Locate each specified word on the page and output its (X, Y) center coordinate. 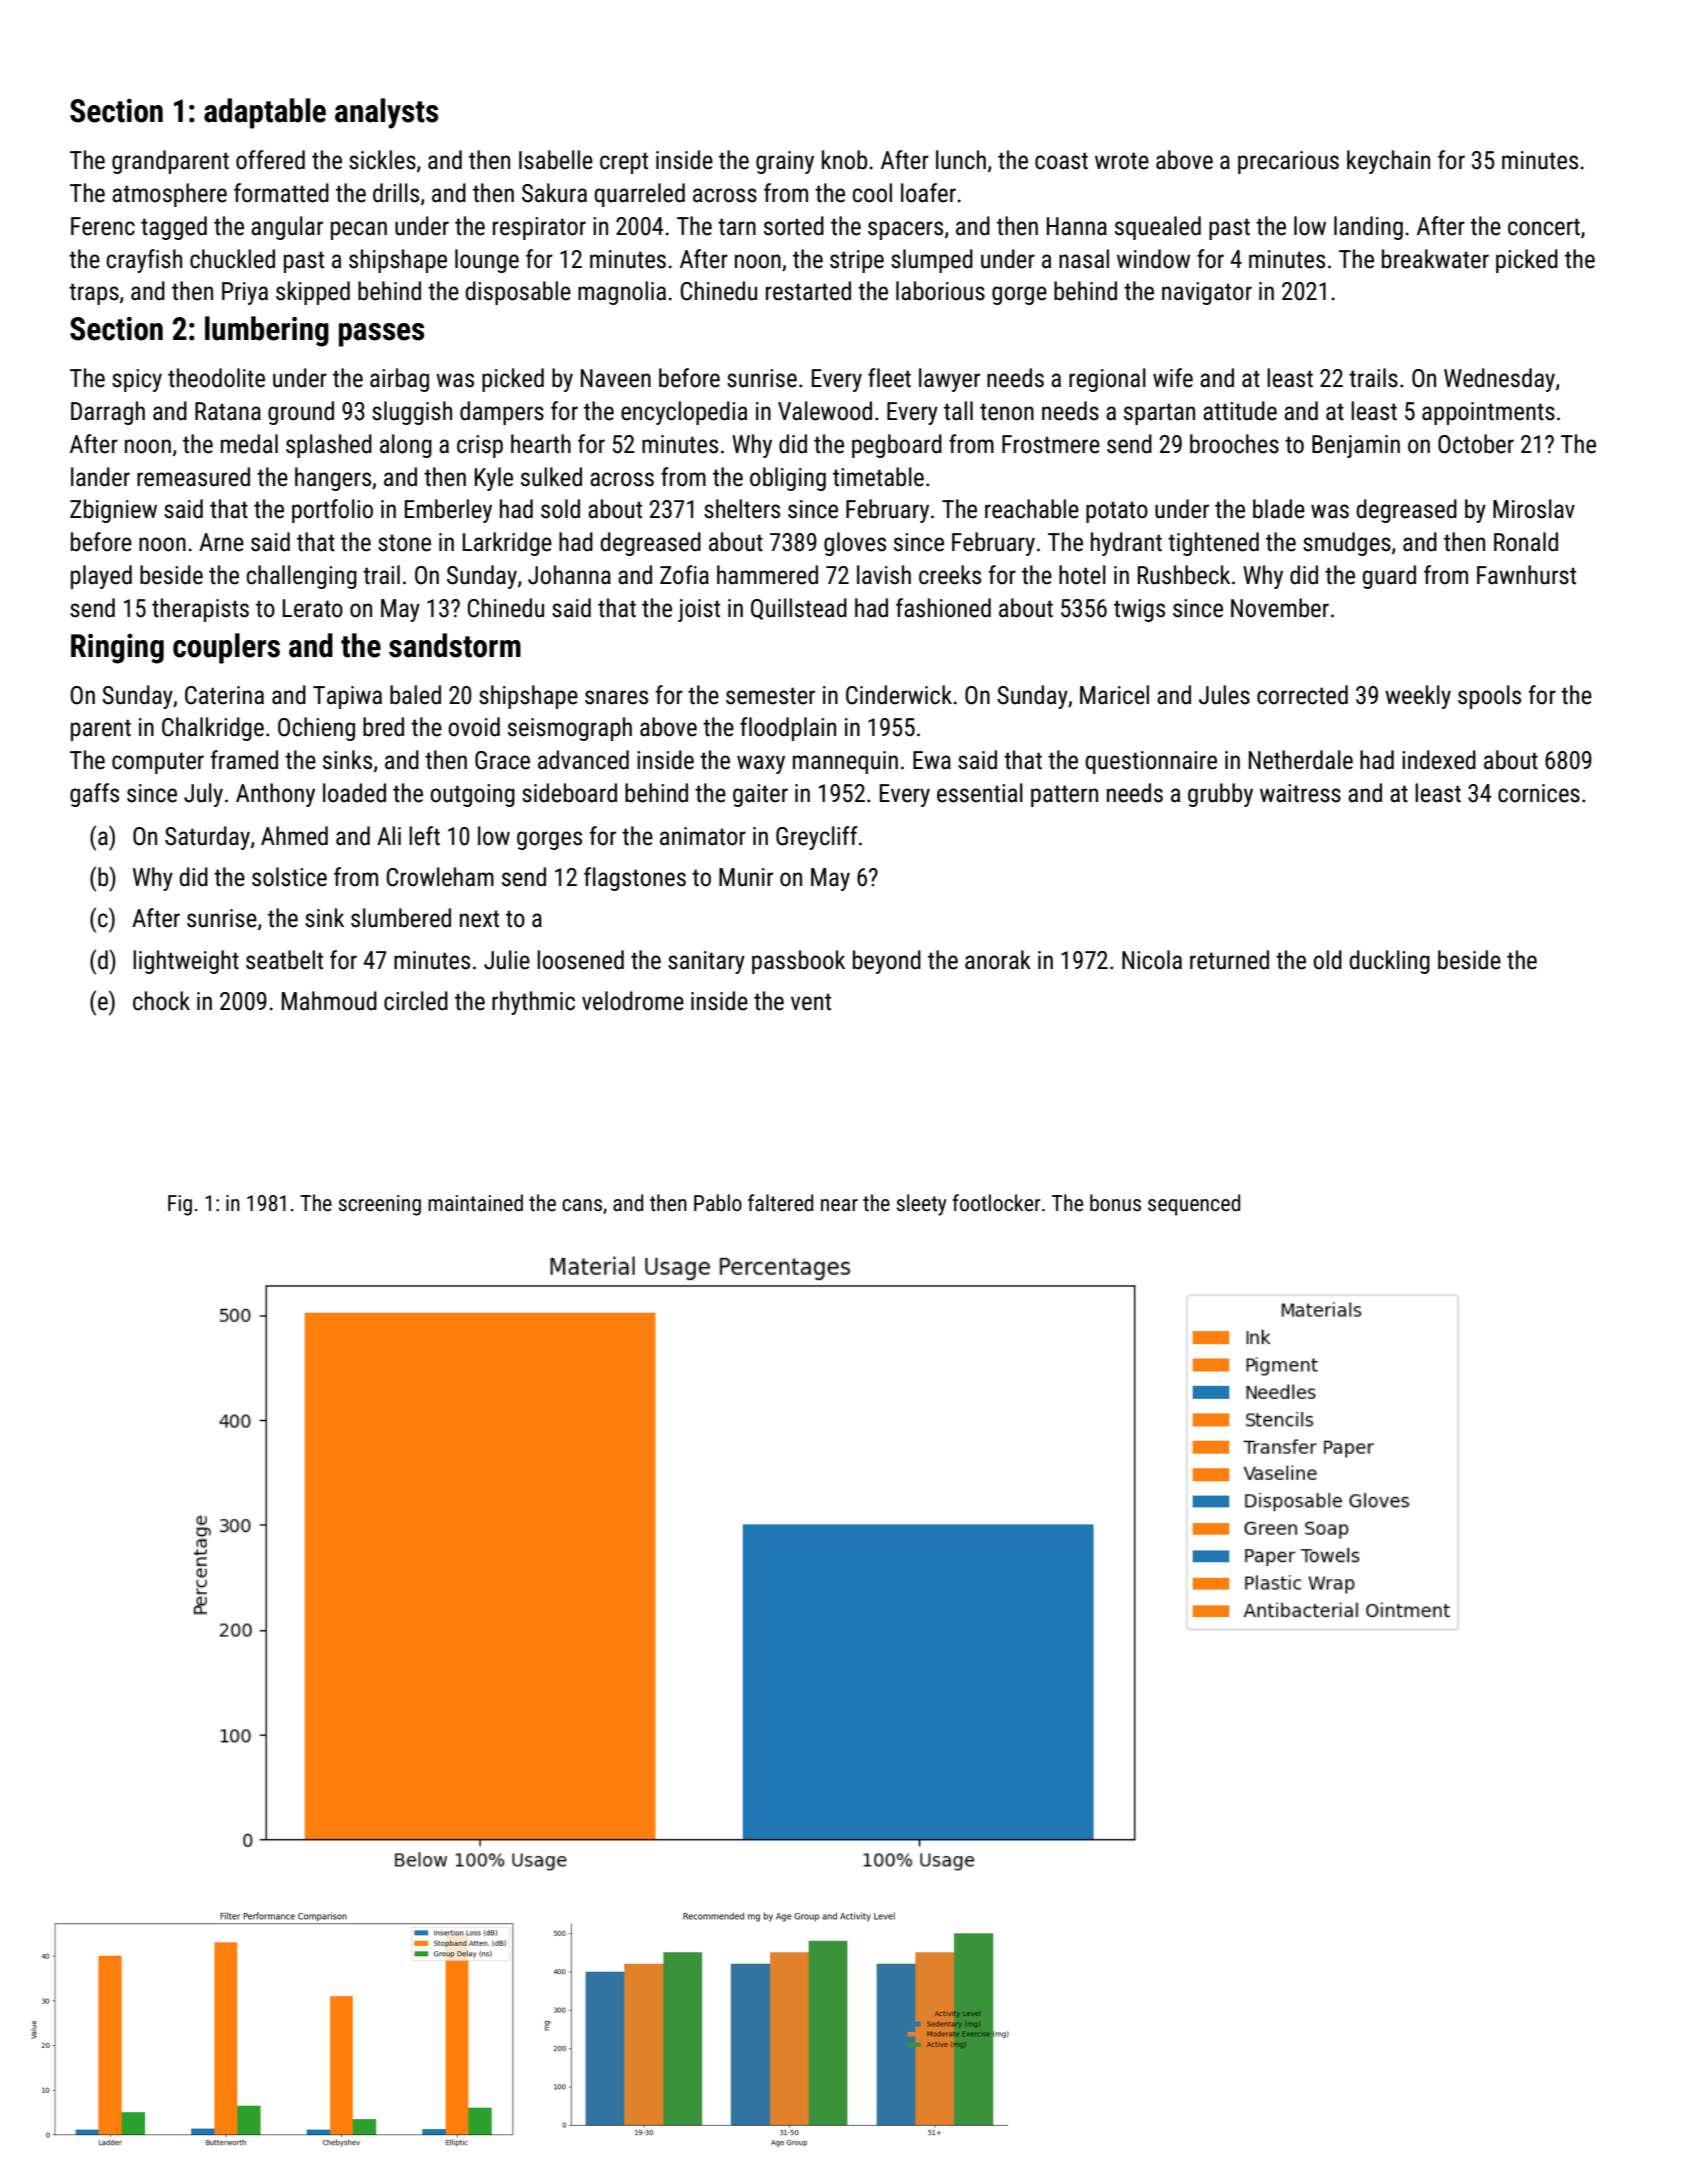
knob (844, 160)
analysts (386, 113)
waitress (1300, 793)
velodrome (633, 1001)
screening (380, 1205)
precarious (1288, 162)
